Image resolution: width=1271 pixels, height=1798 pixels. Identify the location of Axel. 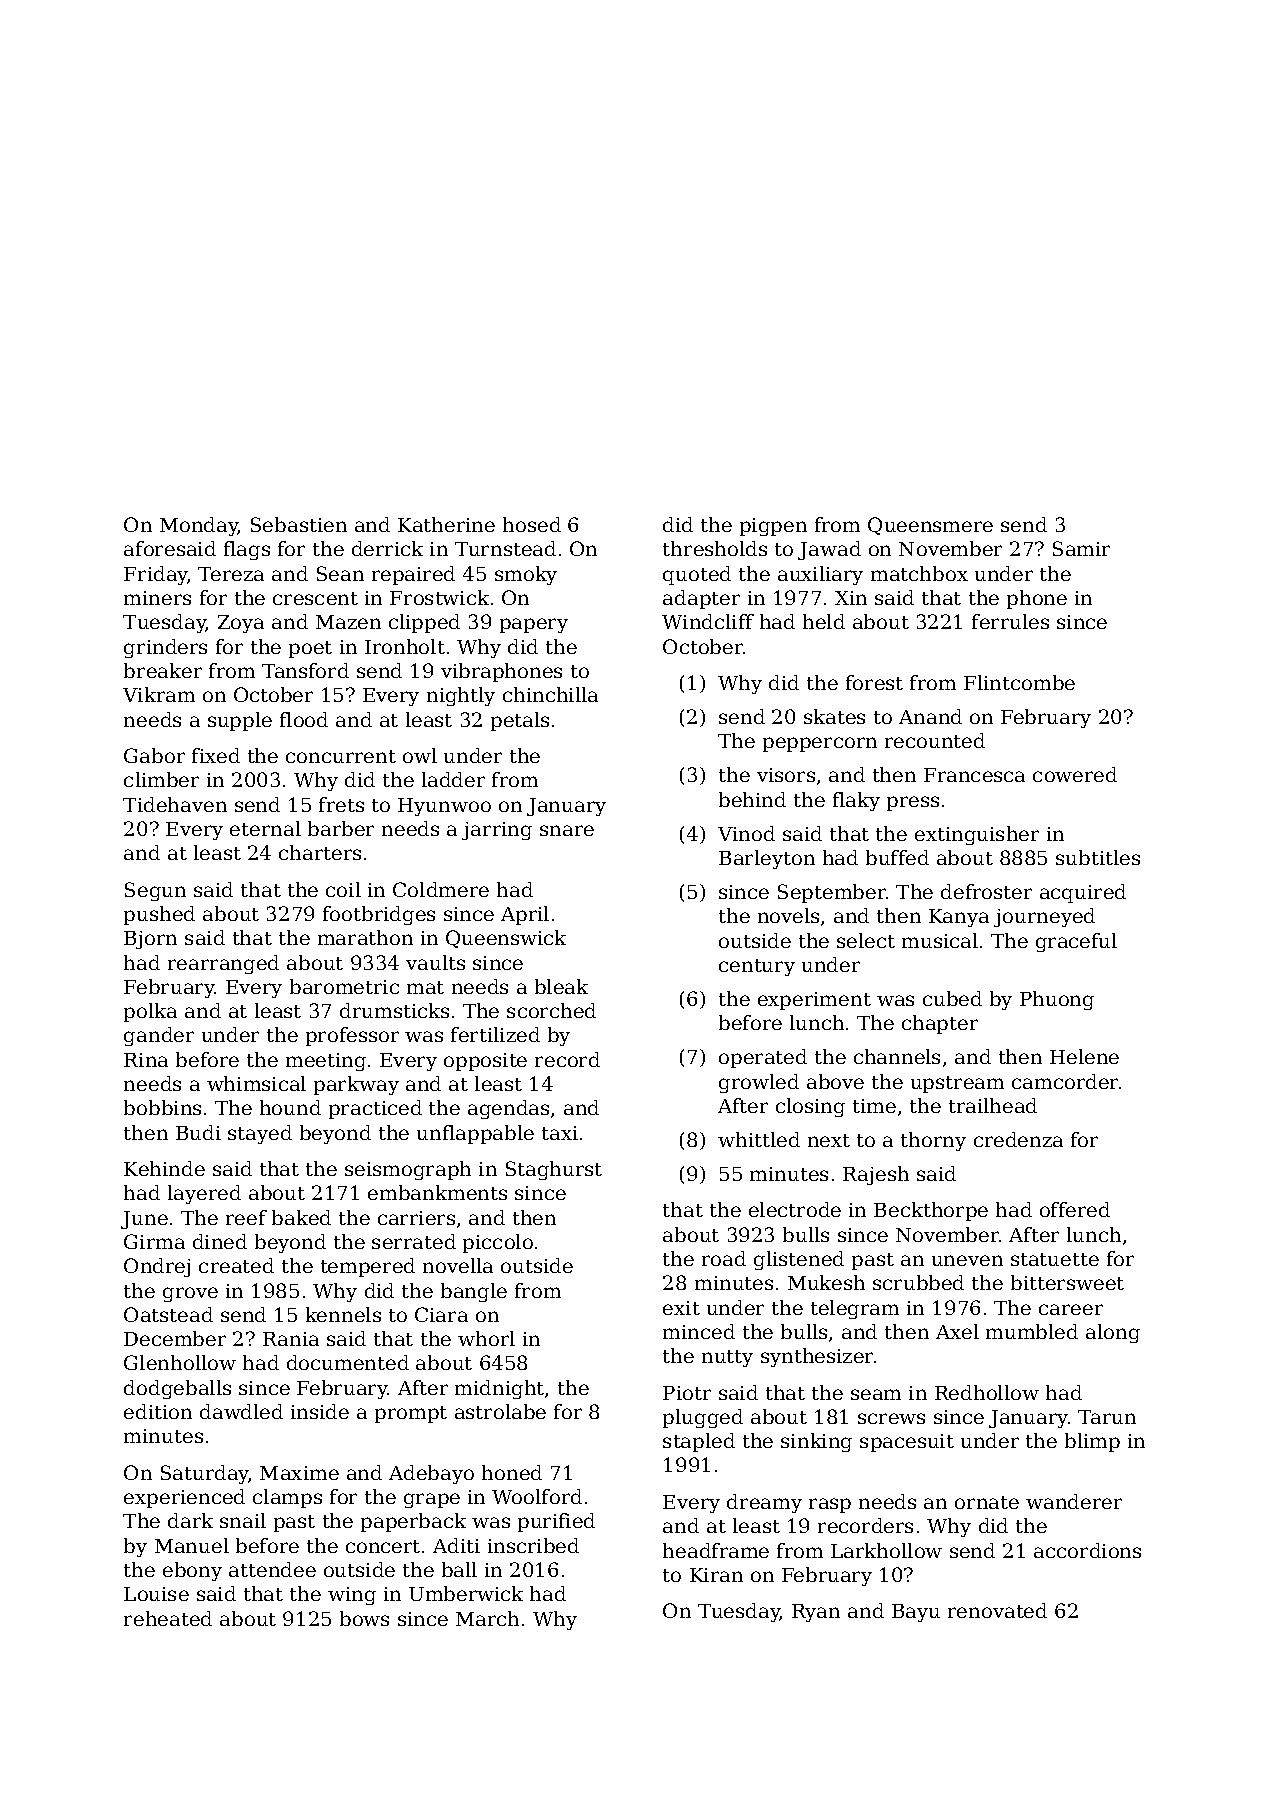
(957, 1331).
